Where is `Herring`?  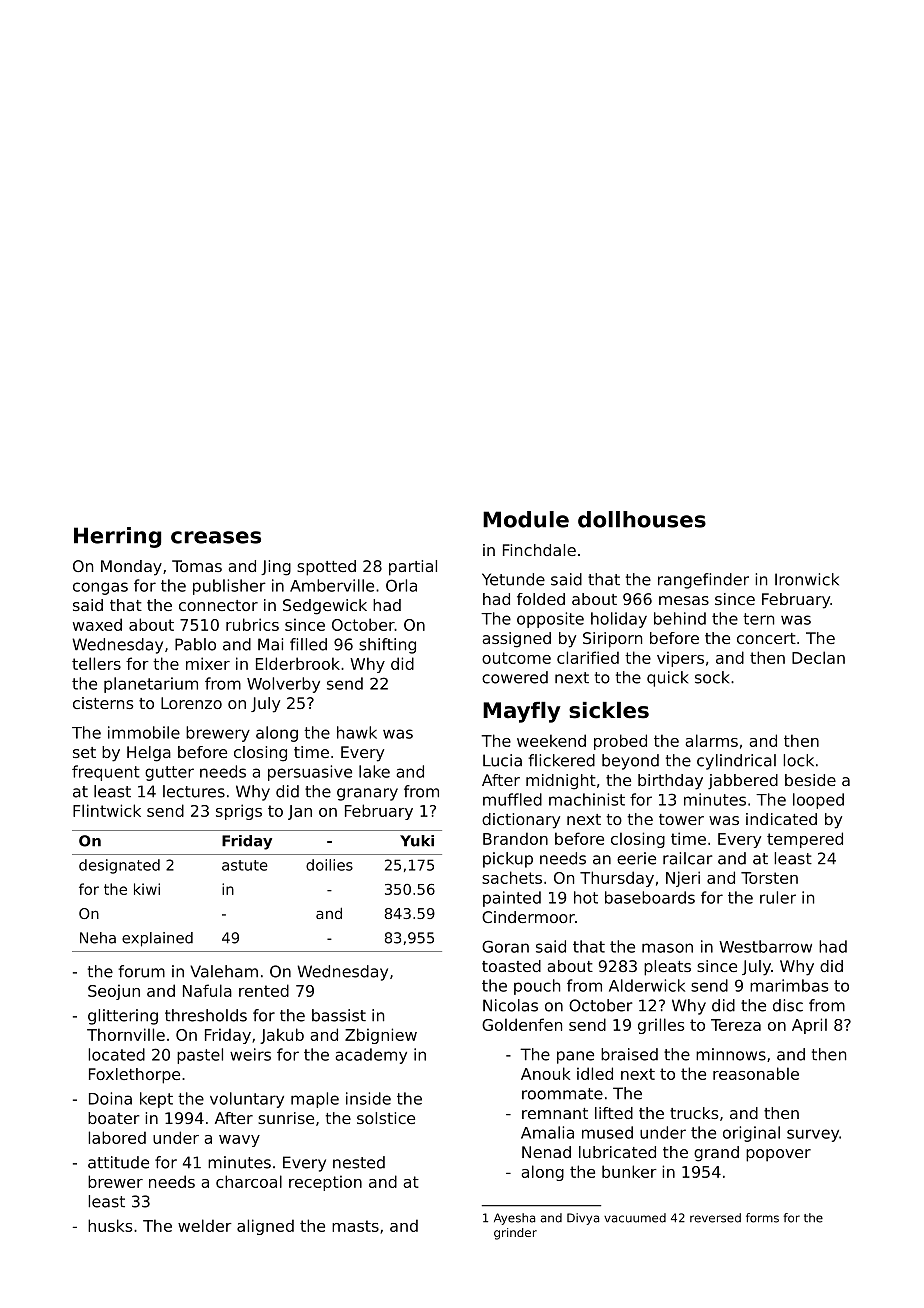 Herring is located at coordinates (117, 537).
